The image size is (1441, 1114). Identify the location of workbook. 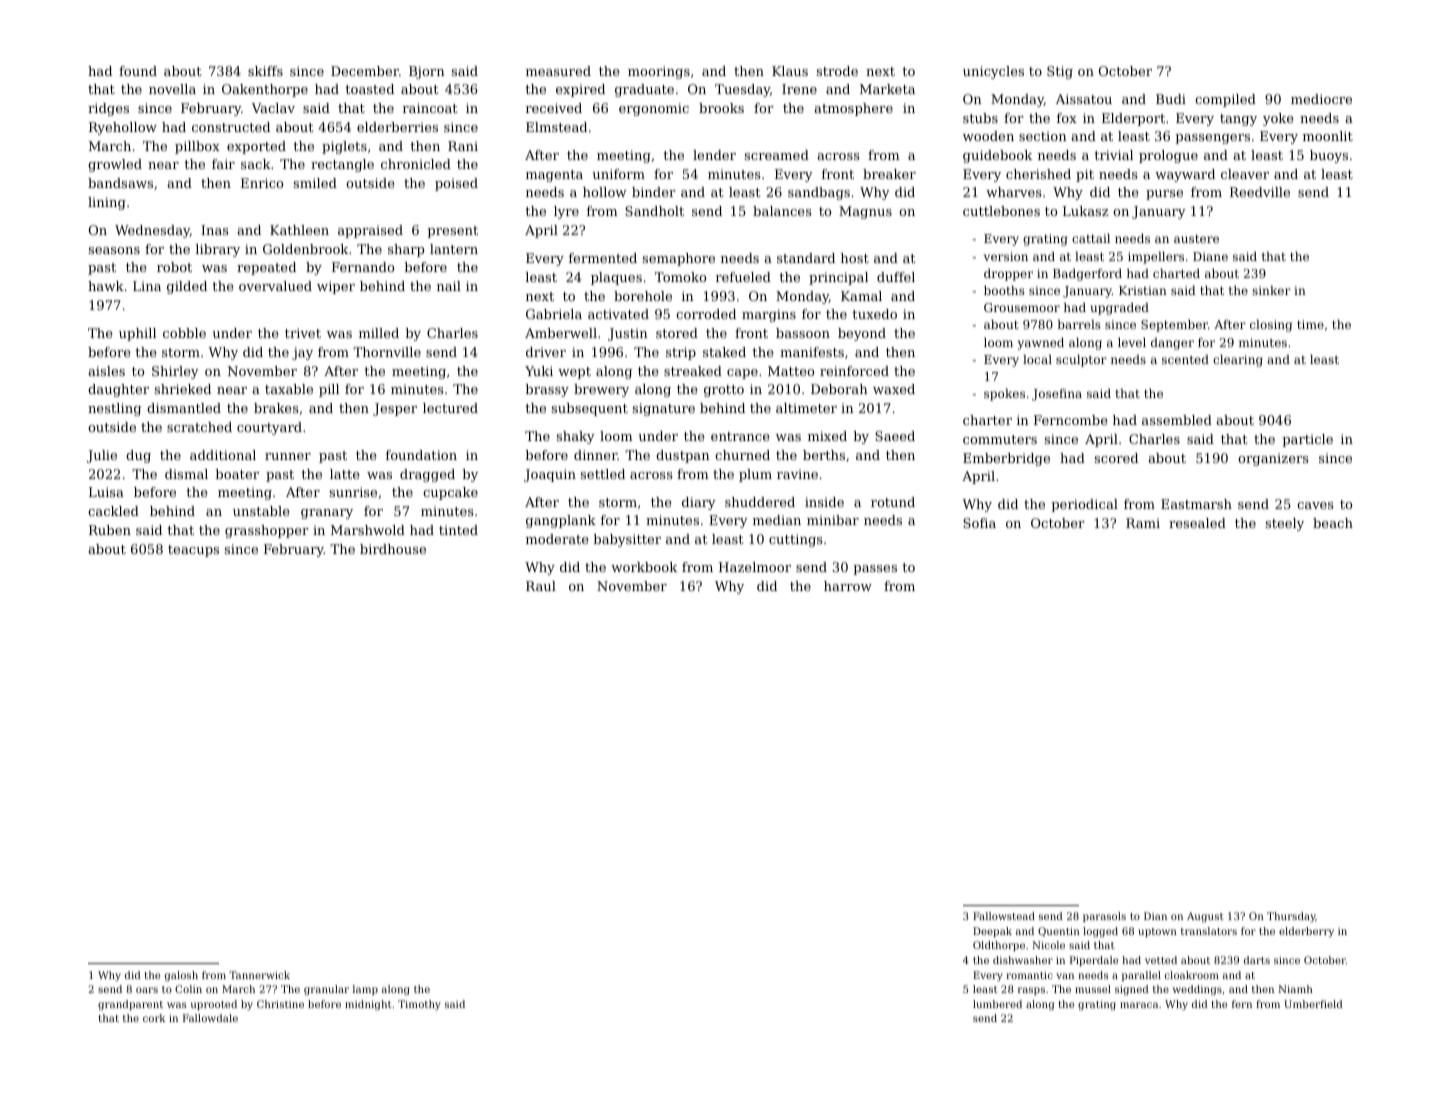
(644, 567).
